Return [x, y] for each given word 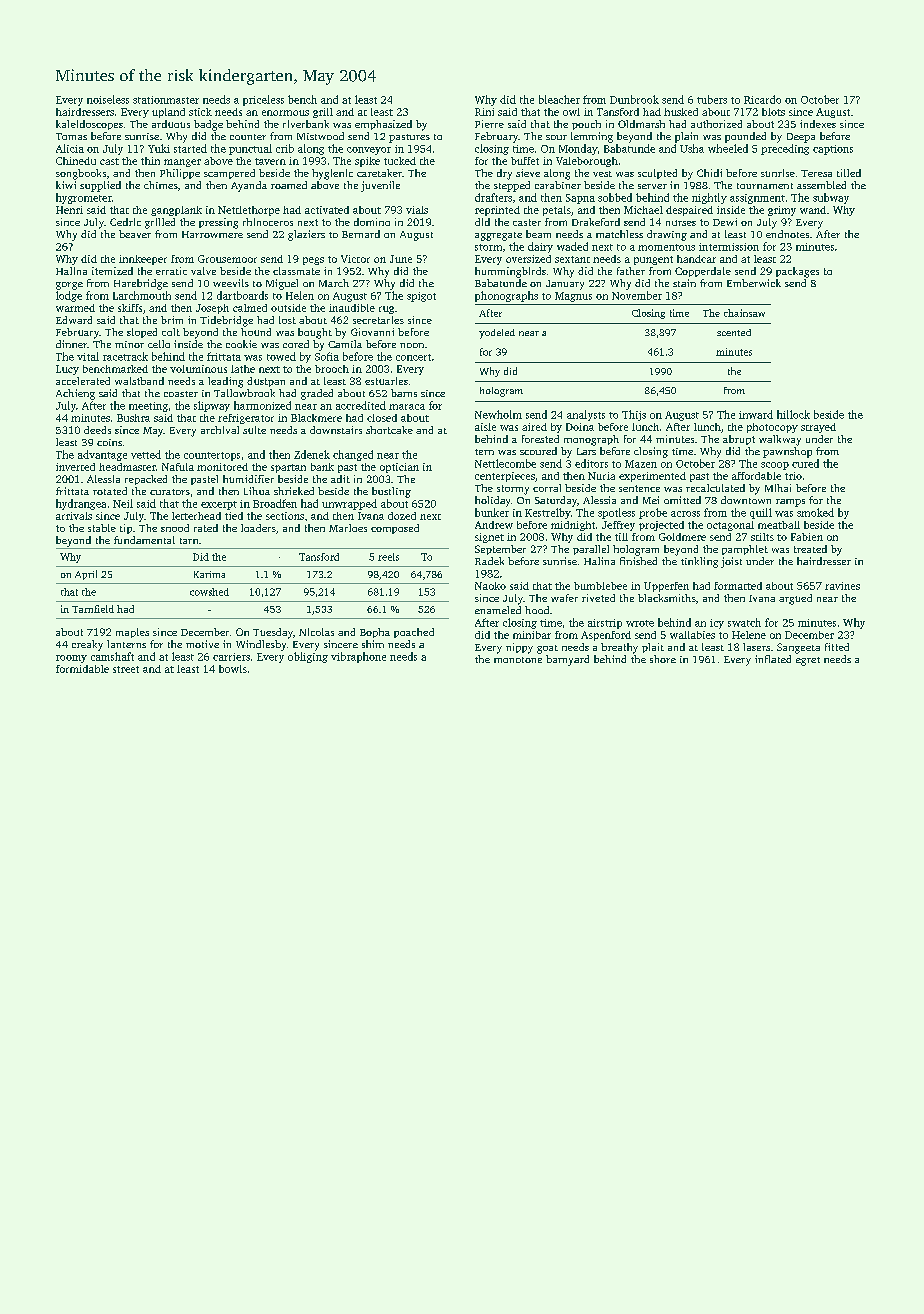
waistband [139, 381]
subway [831, 198]
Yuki [159, 148]
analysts [586, 415]
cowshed [209, 592]
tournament [765, 186]
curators [170, 492]
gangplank [176, 211]
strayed [818, 428]
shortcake [389, 430]
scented [734, 332]
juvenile [380, 186]
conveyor [369, 151]
